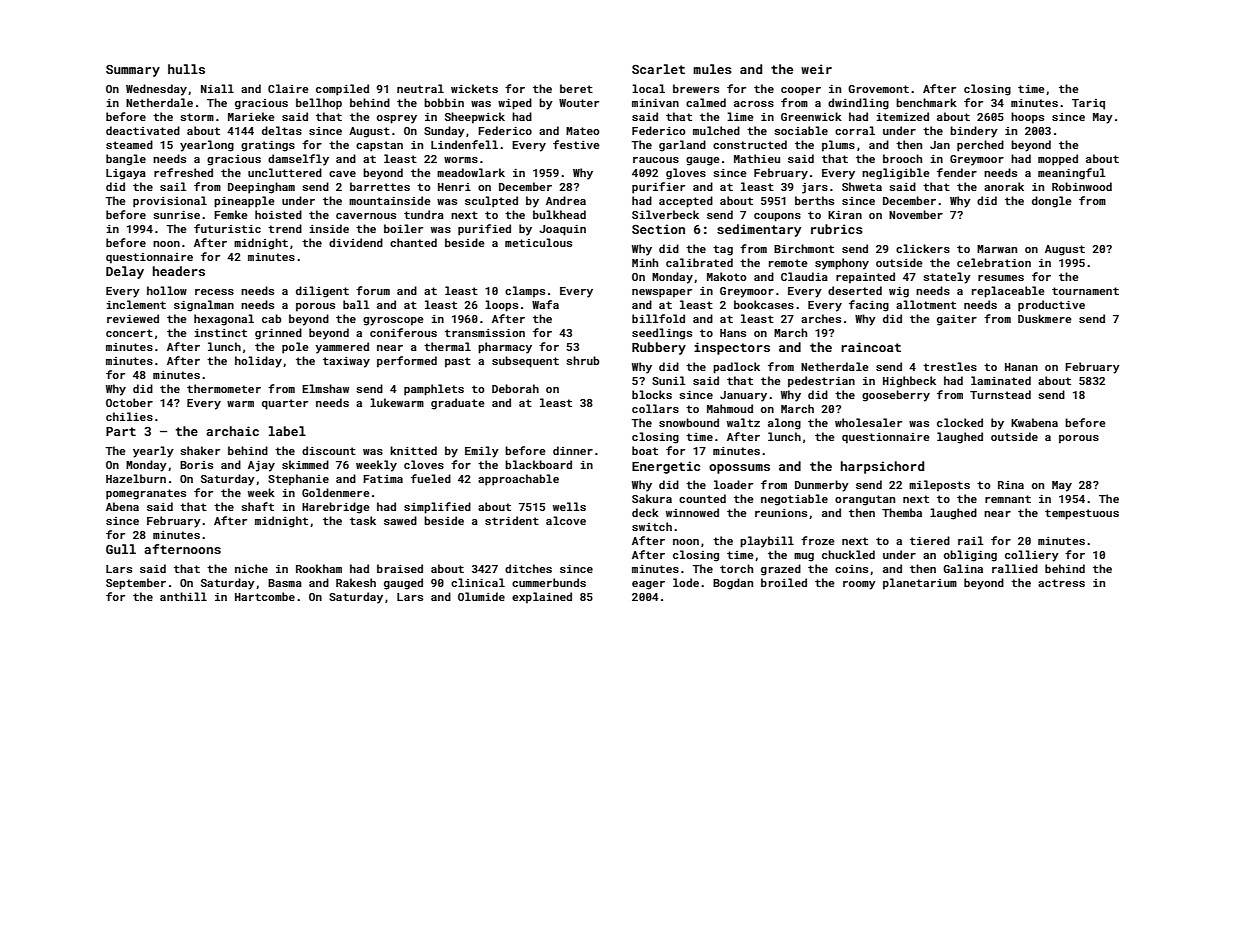 Image resolution: width=1233 pixels, height=952 pixels. What do you see at coordinates (1000, 394) in the screenshot?
I see `Turnstead` at bounding box center [1000, 394].
